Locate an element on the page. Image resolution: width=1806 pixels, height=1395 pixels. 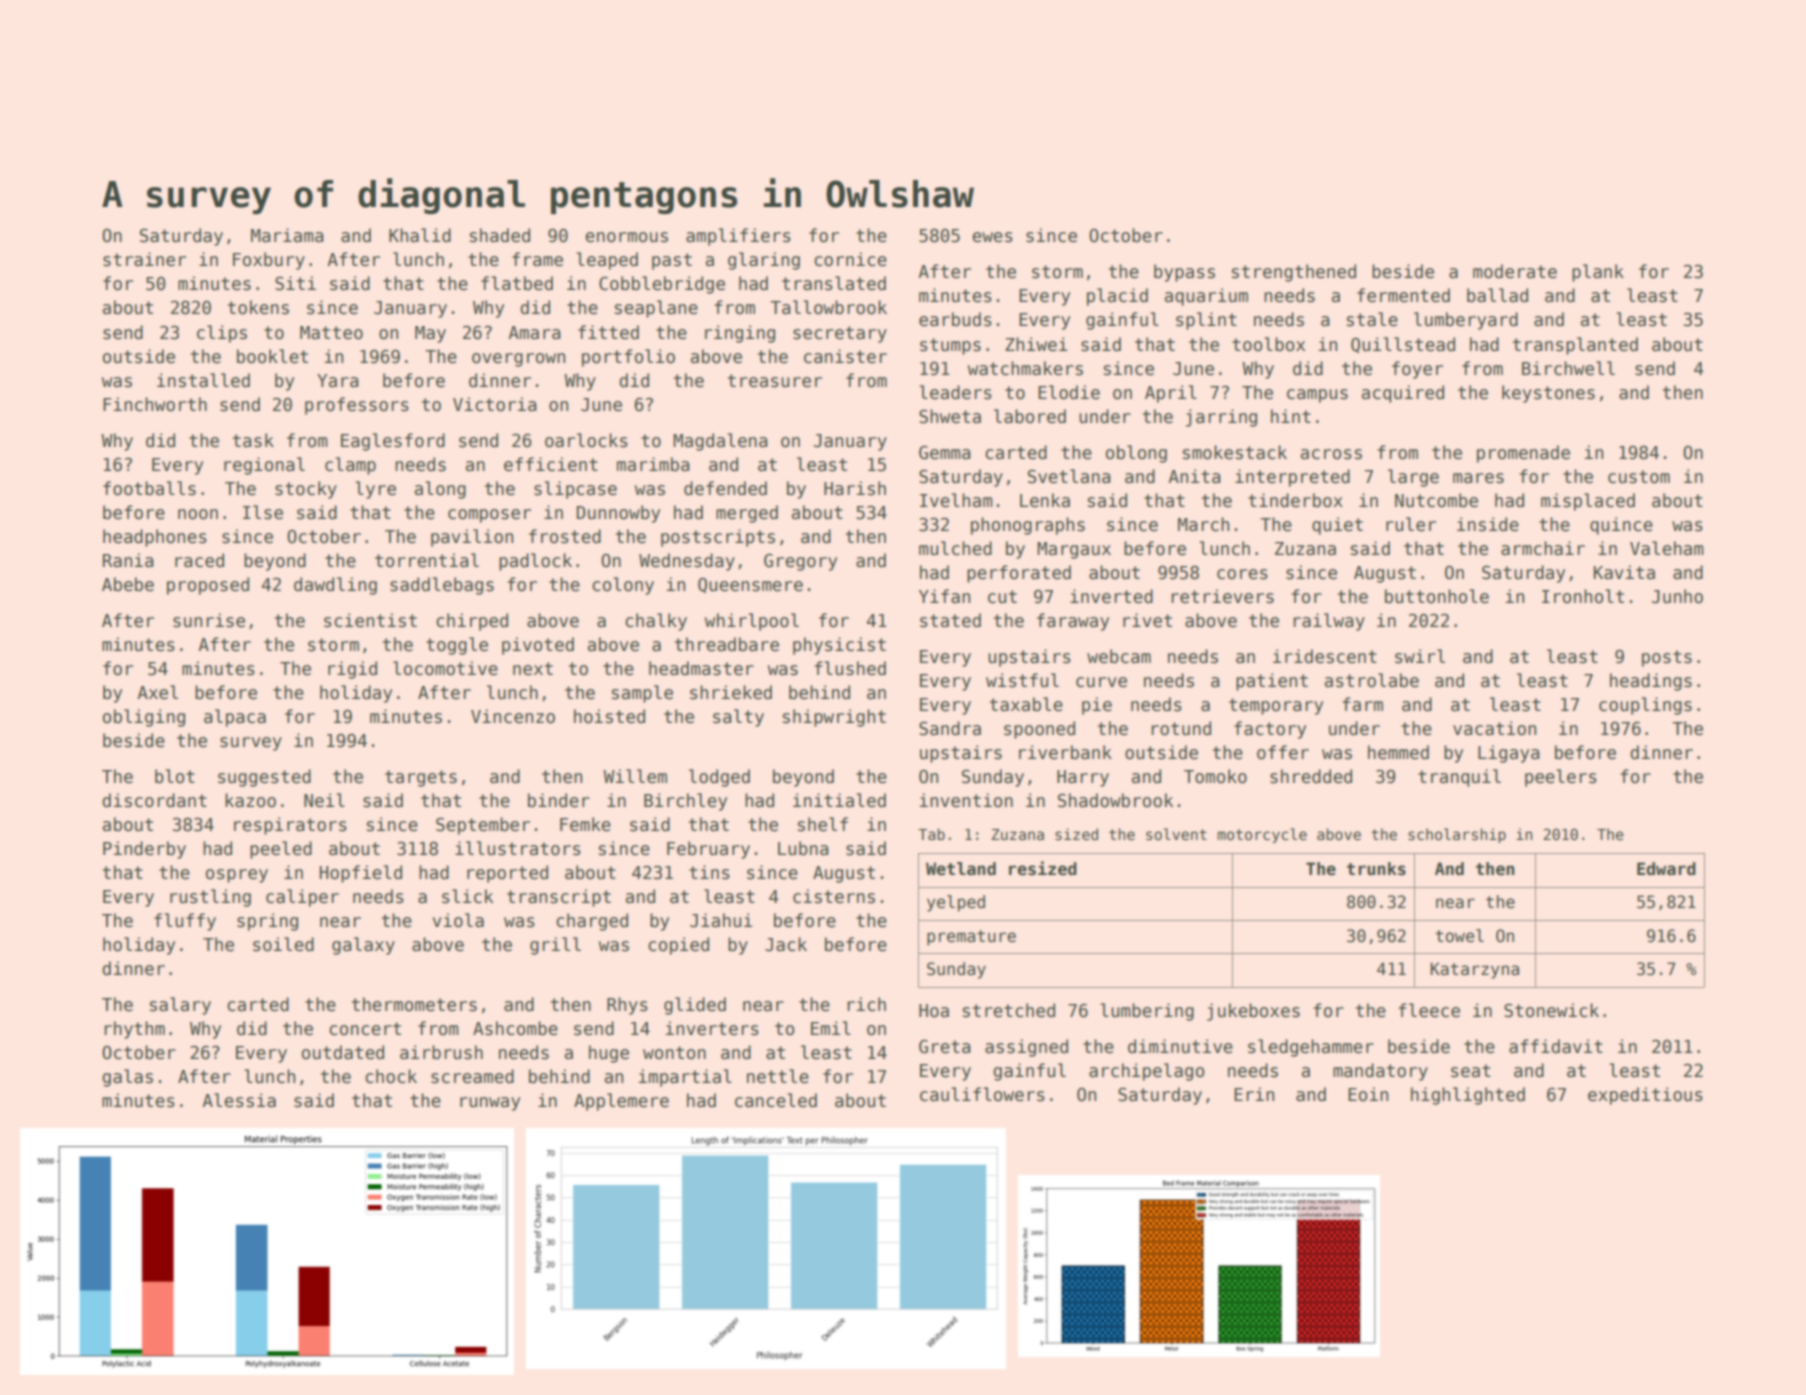
plank is located at coordinates (1598, 273).
